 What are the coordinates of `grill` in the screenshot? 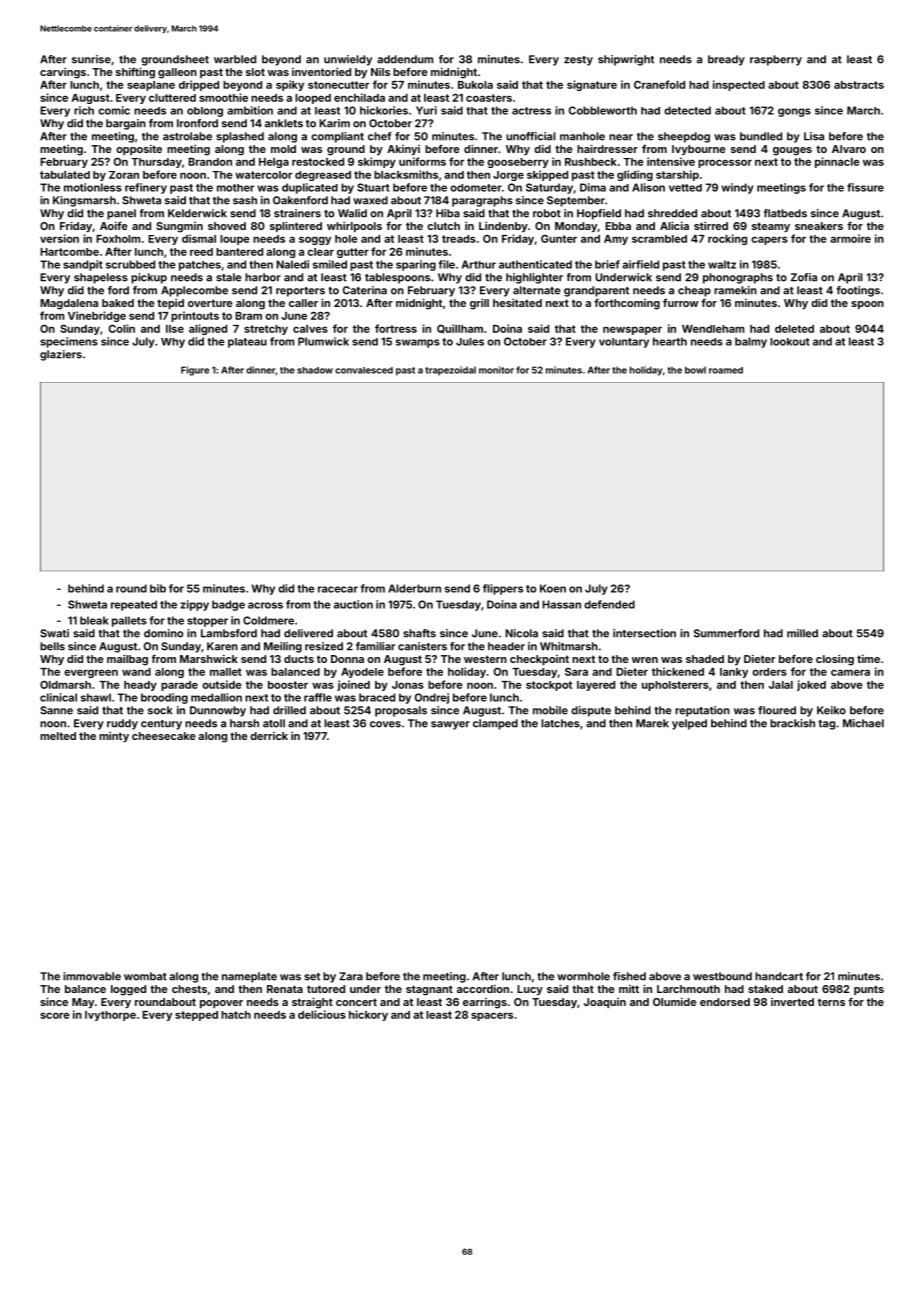 It's located at (479, 304).
